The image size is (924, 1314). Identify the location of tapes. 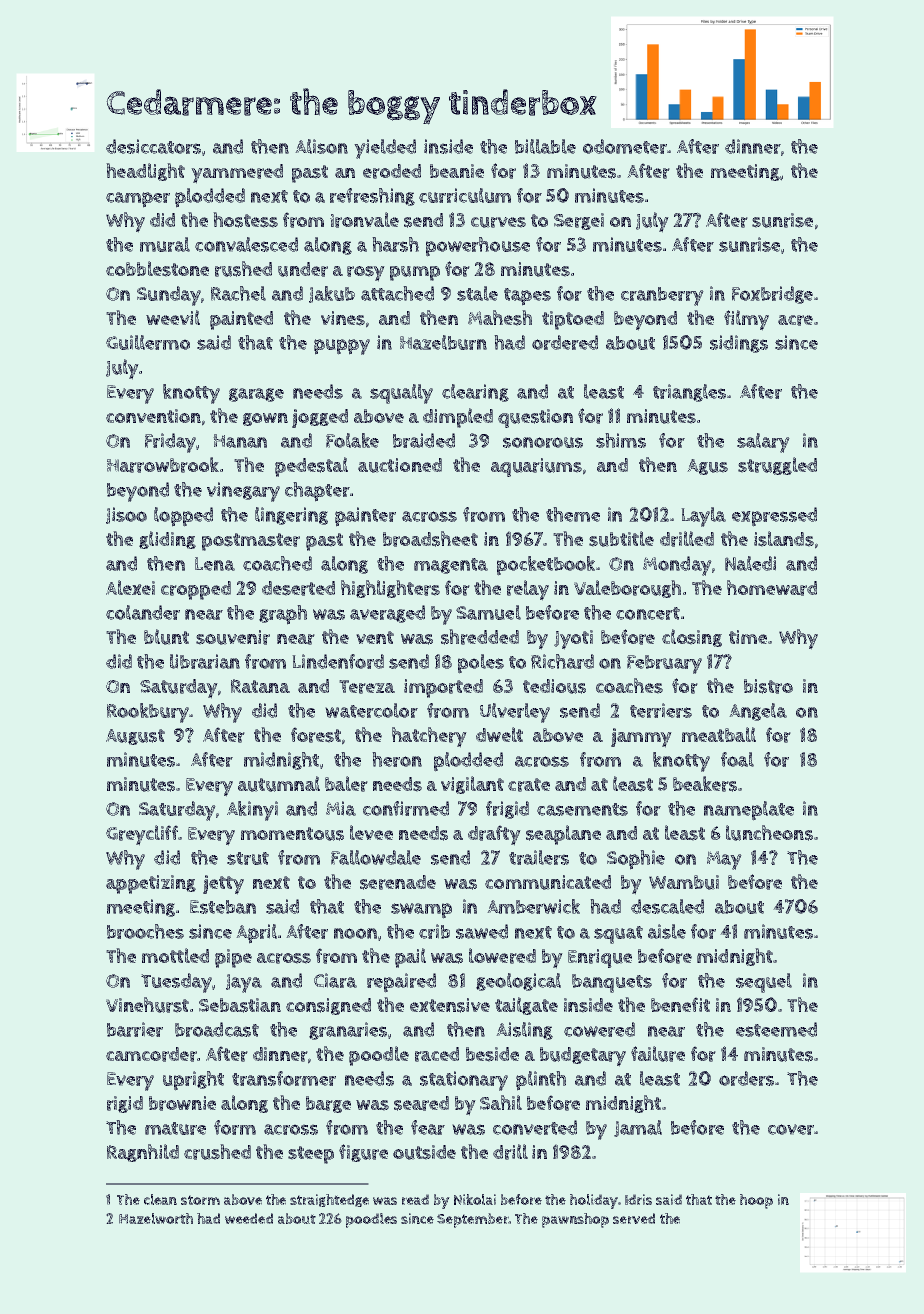
(527, 297).
